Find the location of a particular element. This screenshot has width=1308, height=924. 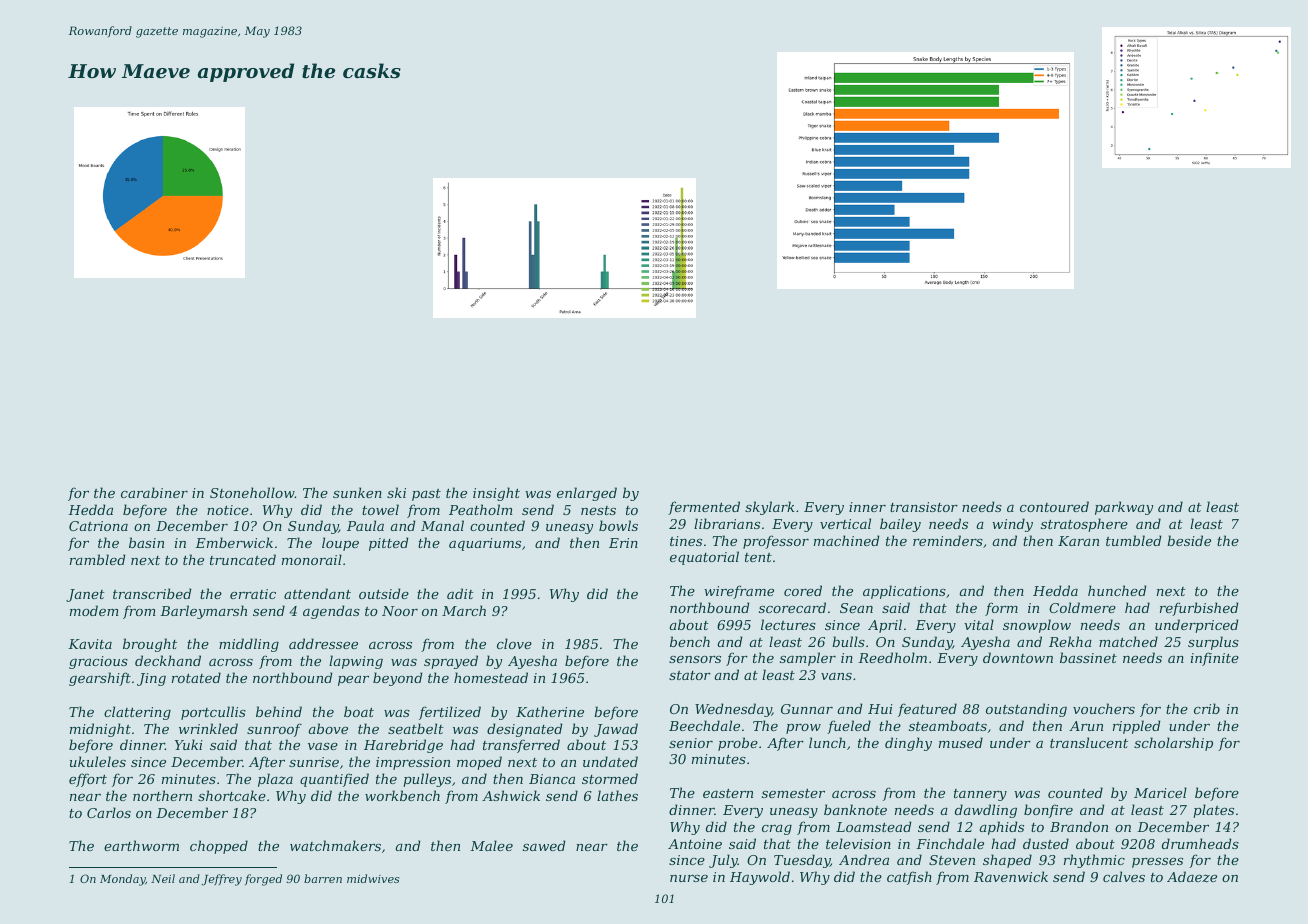

lectures is located at coordinates (788, 624).
